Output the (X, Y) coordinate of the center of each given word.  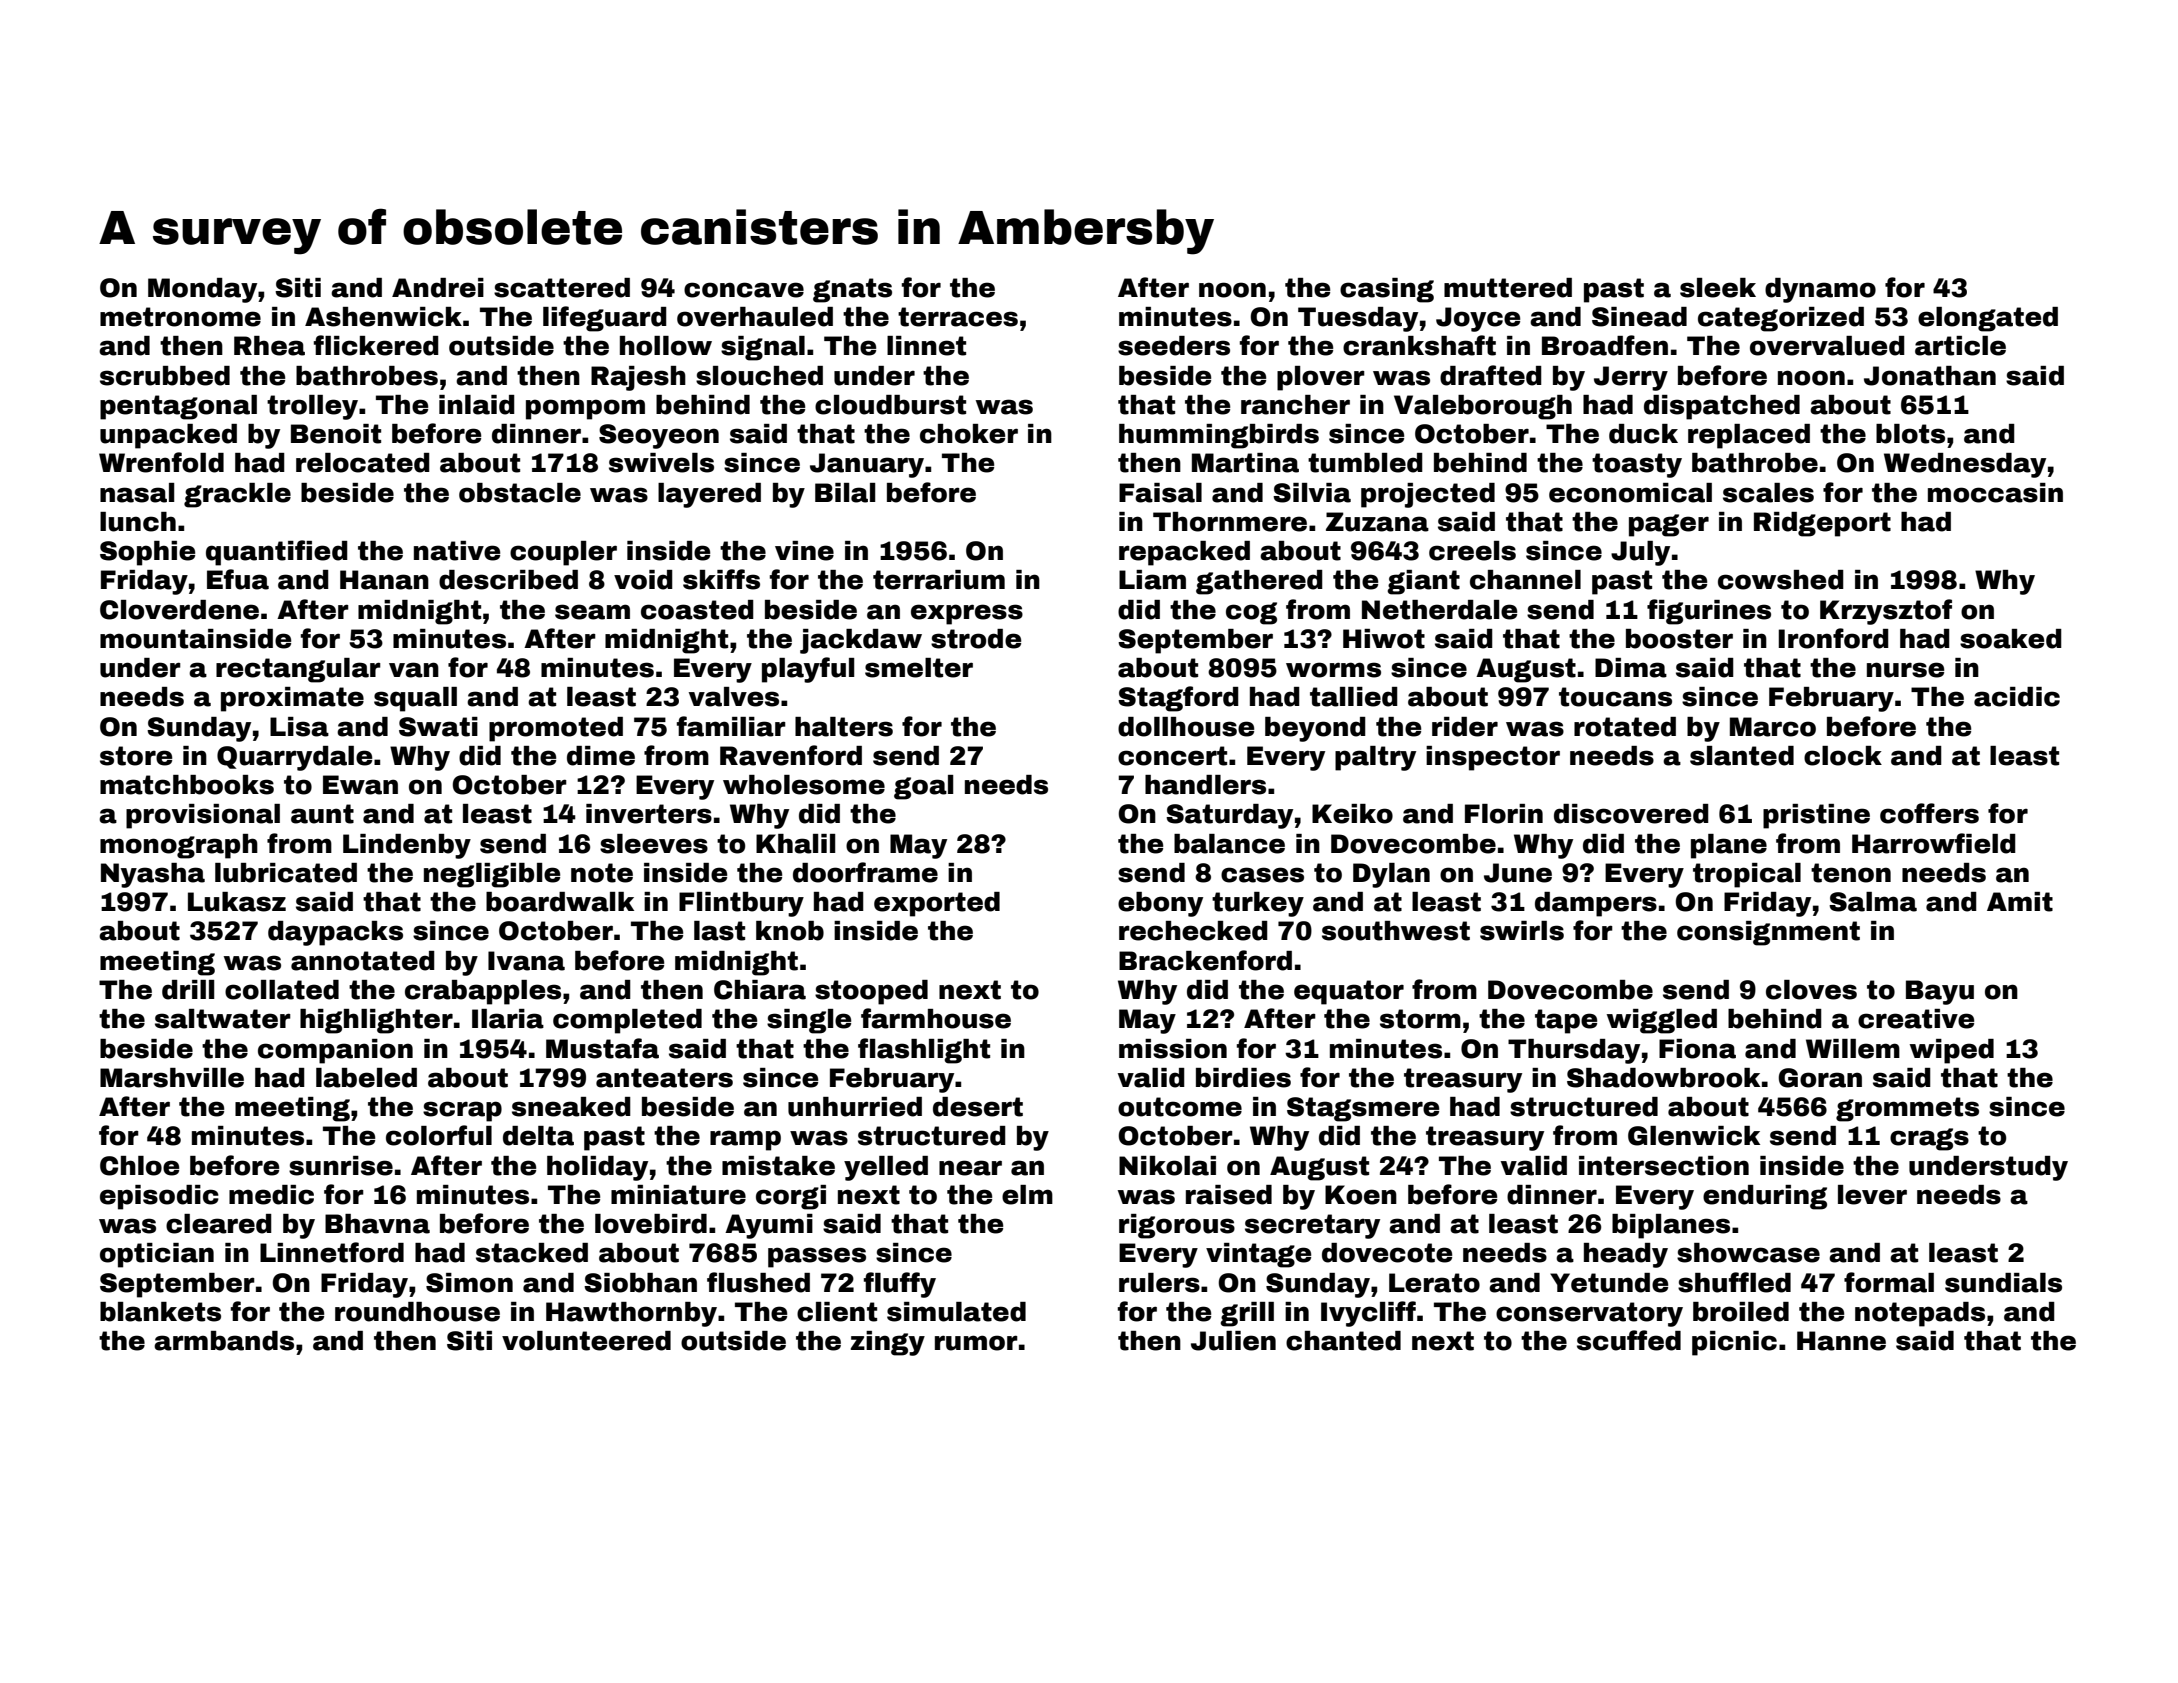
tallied (1354, 697)
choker (969, 434)
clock (1843, 756)
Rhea (269, 346)
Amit (2020, 902)
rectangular (298, 670)
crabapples (483, 992)
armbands (224, 1341)
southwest (1396, 931)
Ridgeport (1822, 524)
